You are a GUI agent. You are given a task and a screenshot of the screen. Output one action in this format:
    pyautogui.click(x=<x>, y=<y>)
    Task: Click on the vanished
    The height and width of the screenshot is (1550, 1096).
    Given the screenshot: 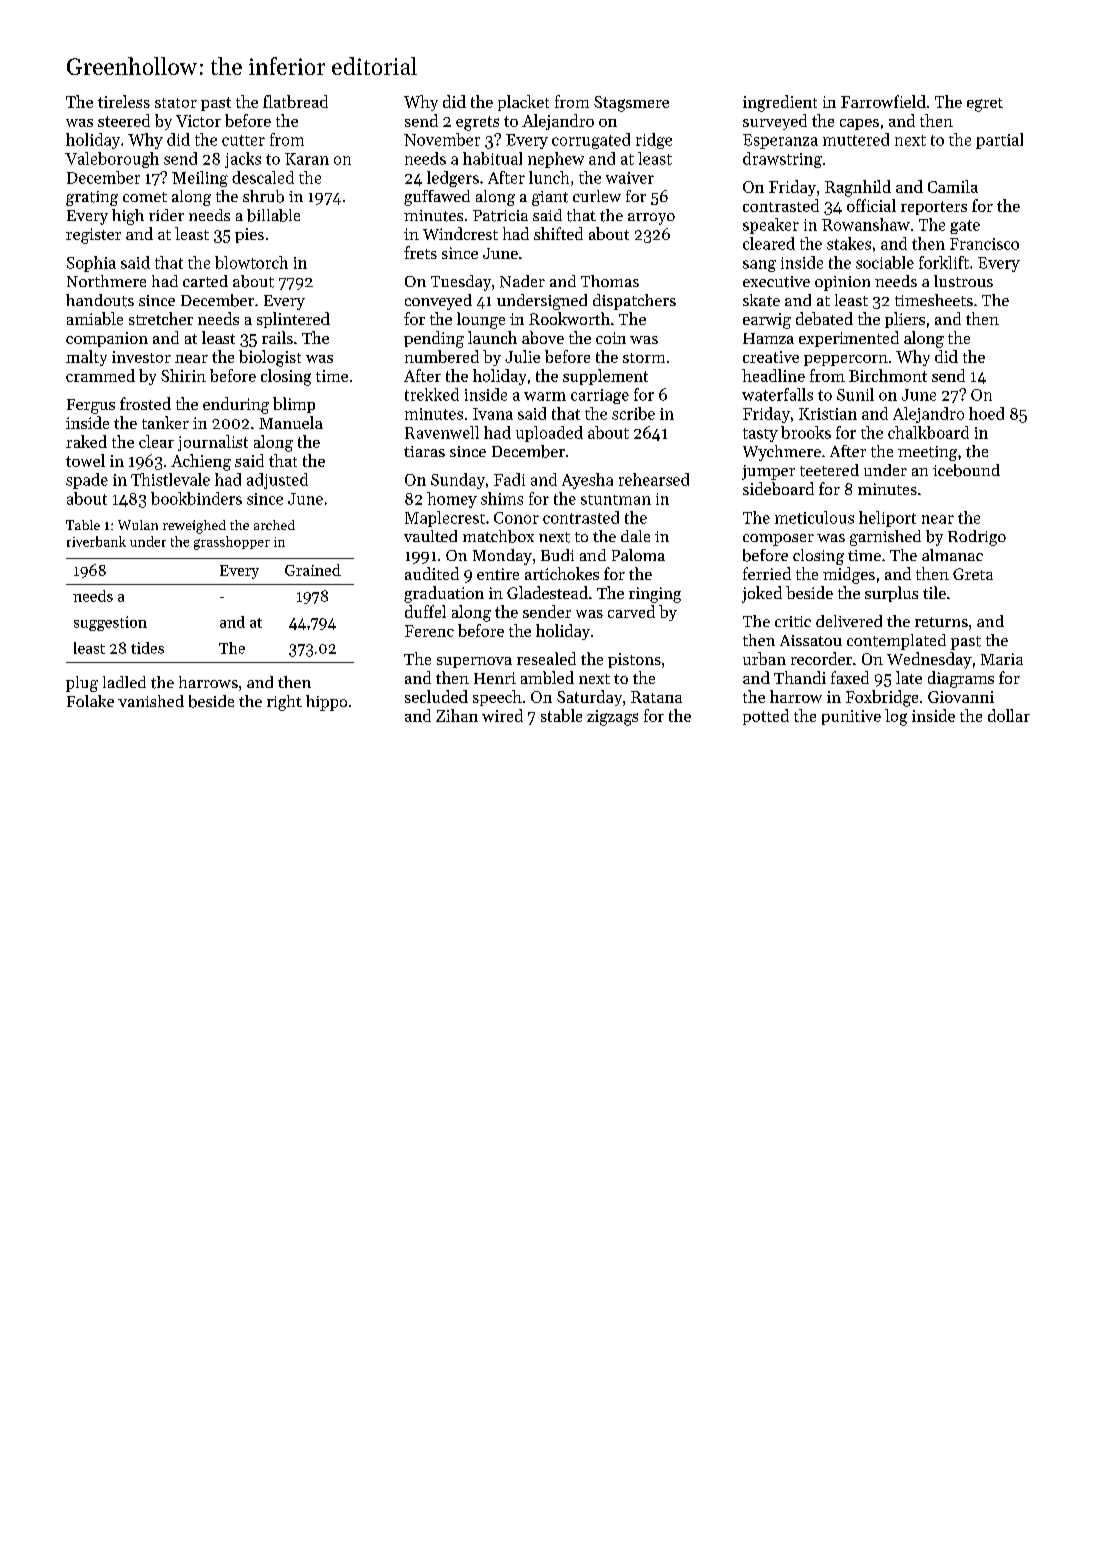 What is the action you would take?
    pyautogui.click(x=151, y=701)
